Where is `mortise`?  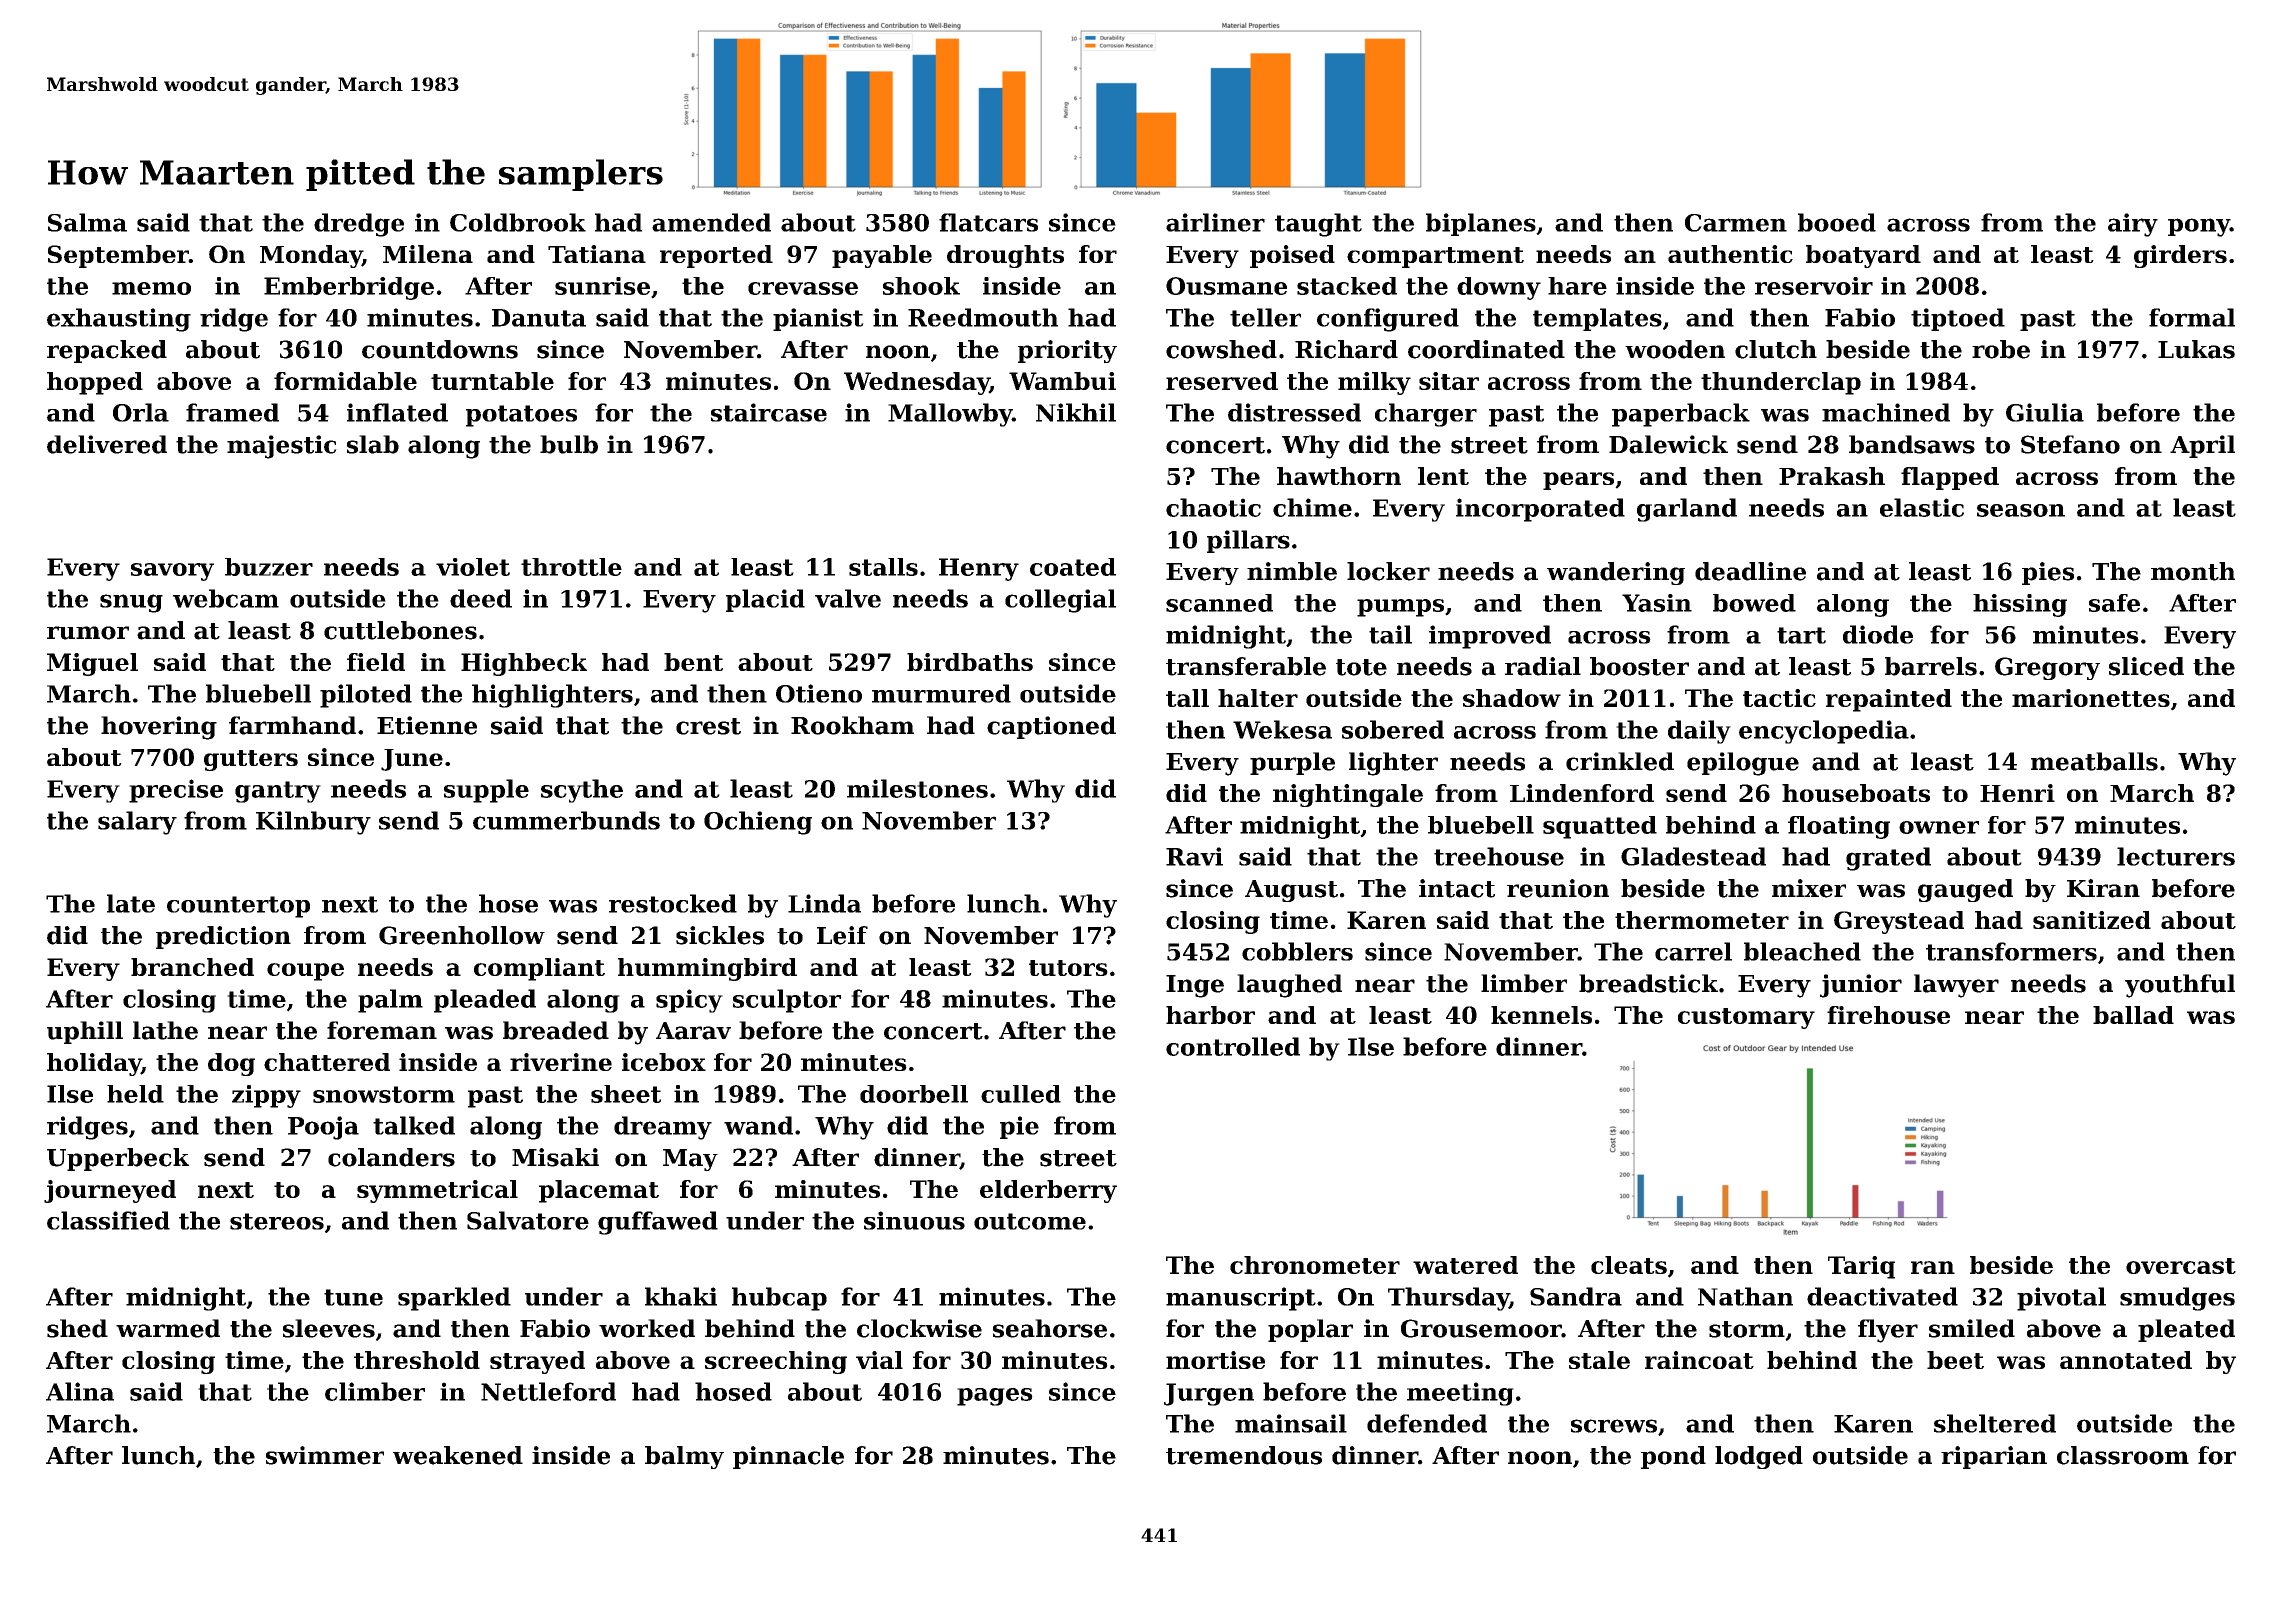 mortise is located at coordinates (1215, 1360).
